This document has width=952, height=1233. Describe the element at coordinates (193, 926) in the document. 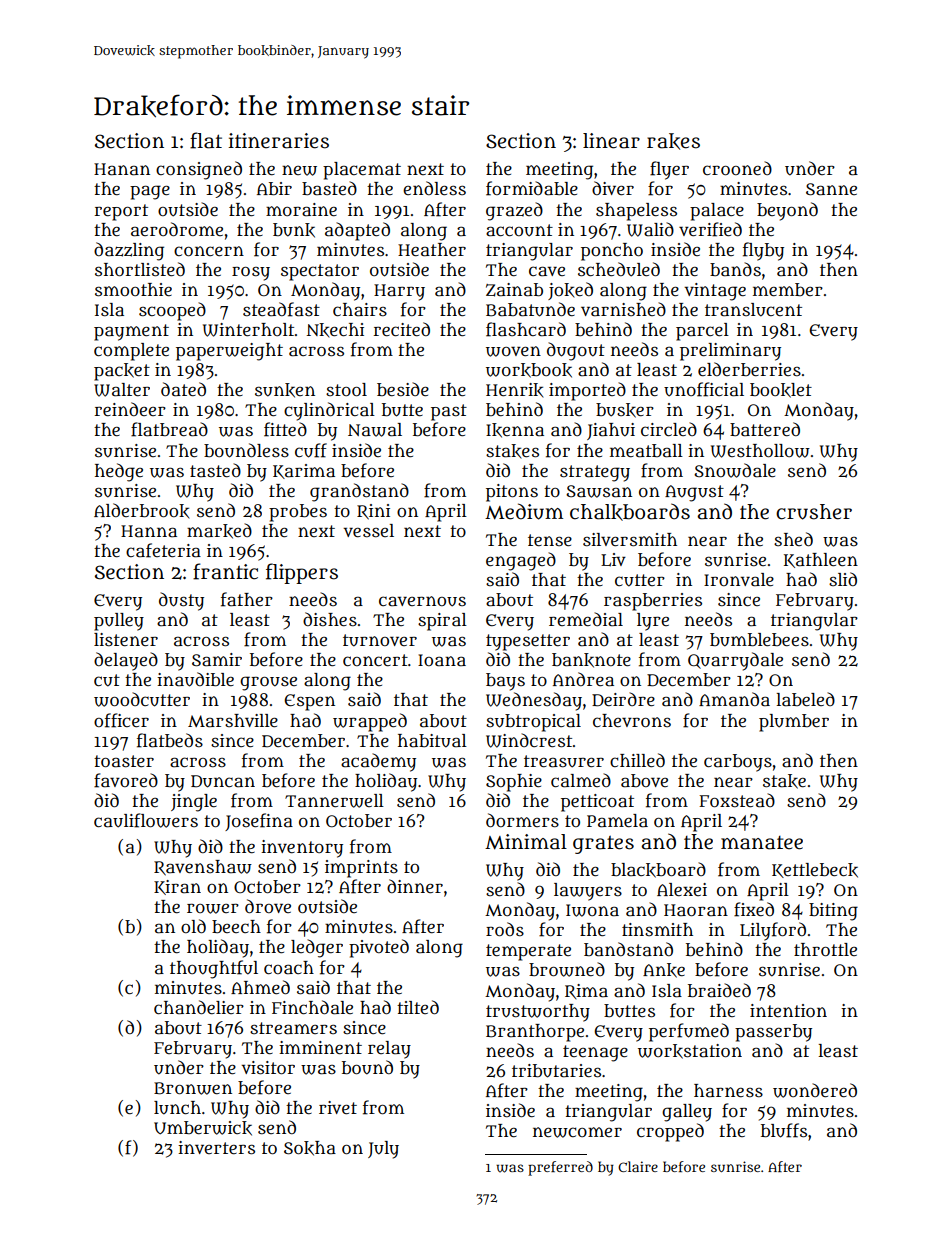

I see `old` at that location.
